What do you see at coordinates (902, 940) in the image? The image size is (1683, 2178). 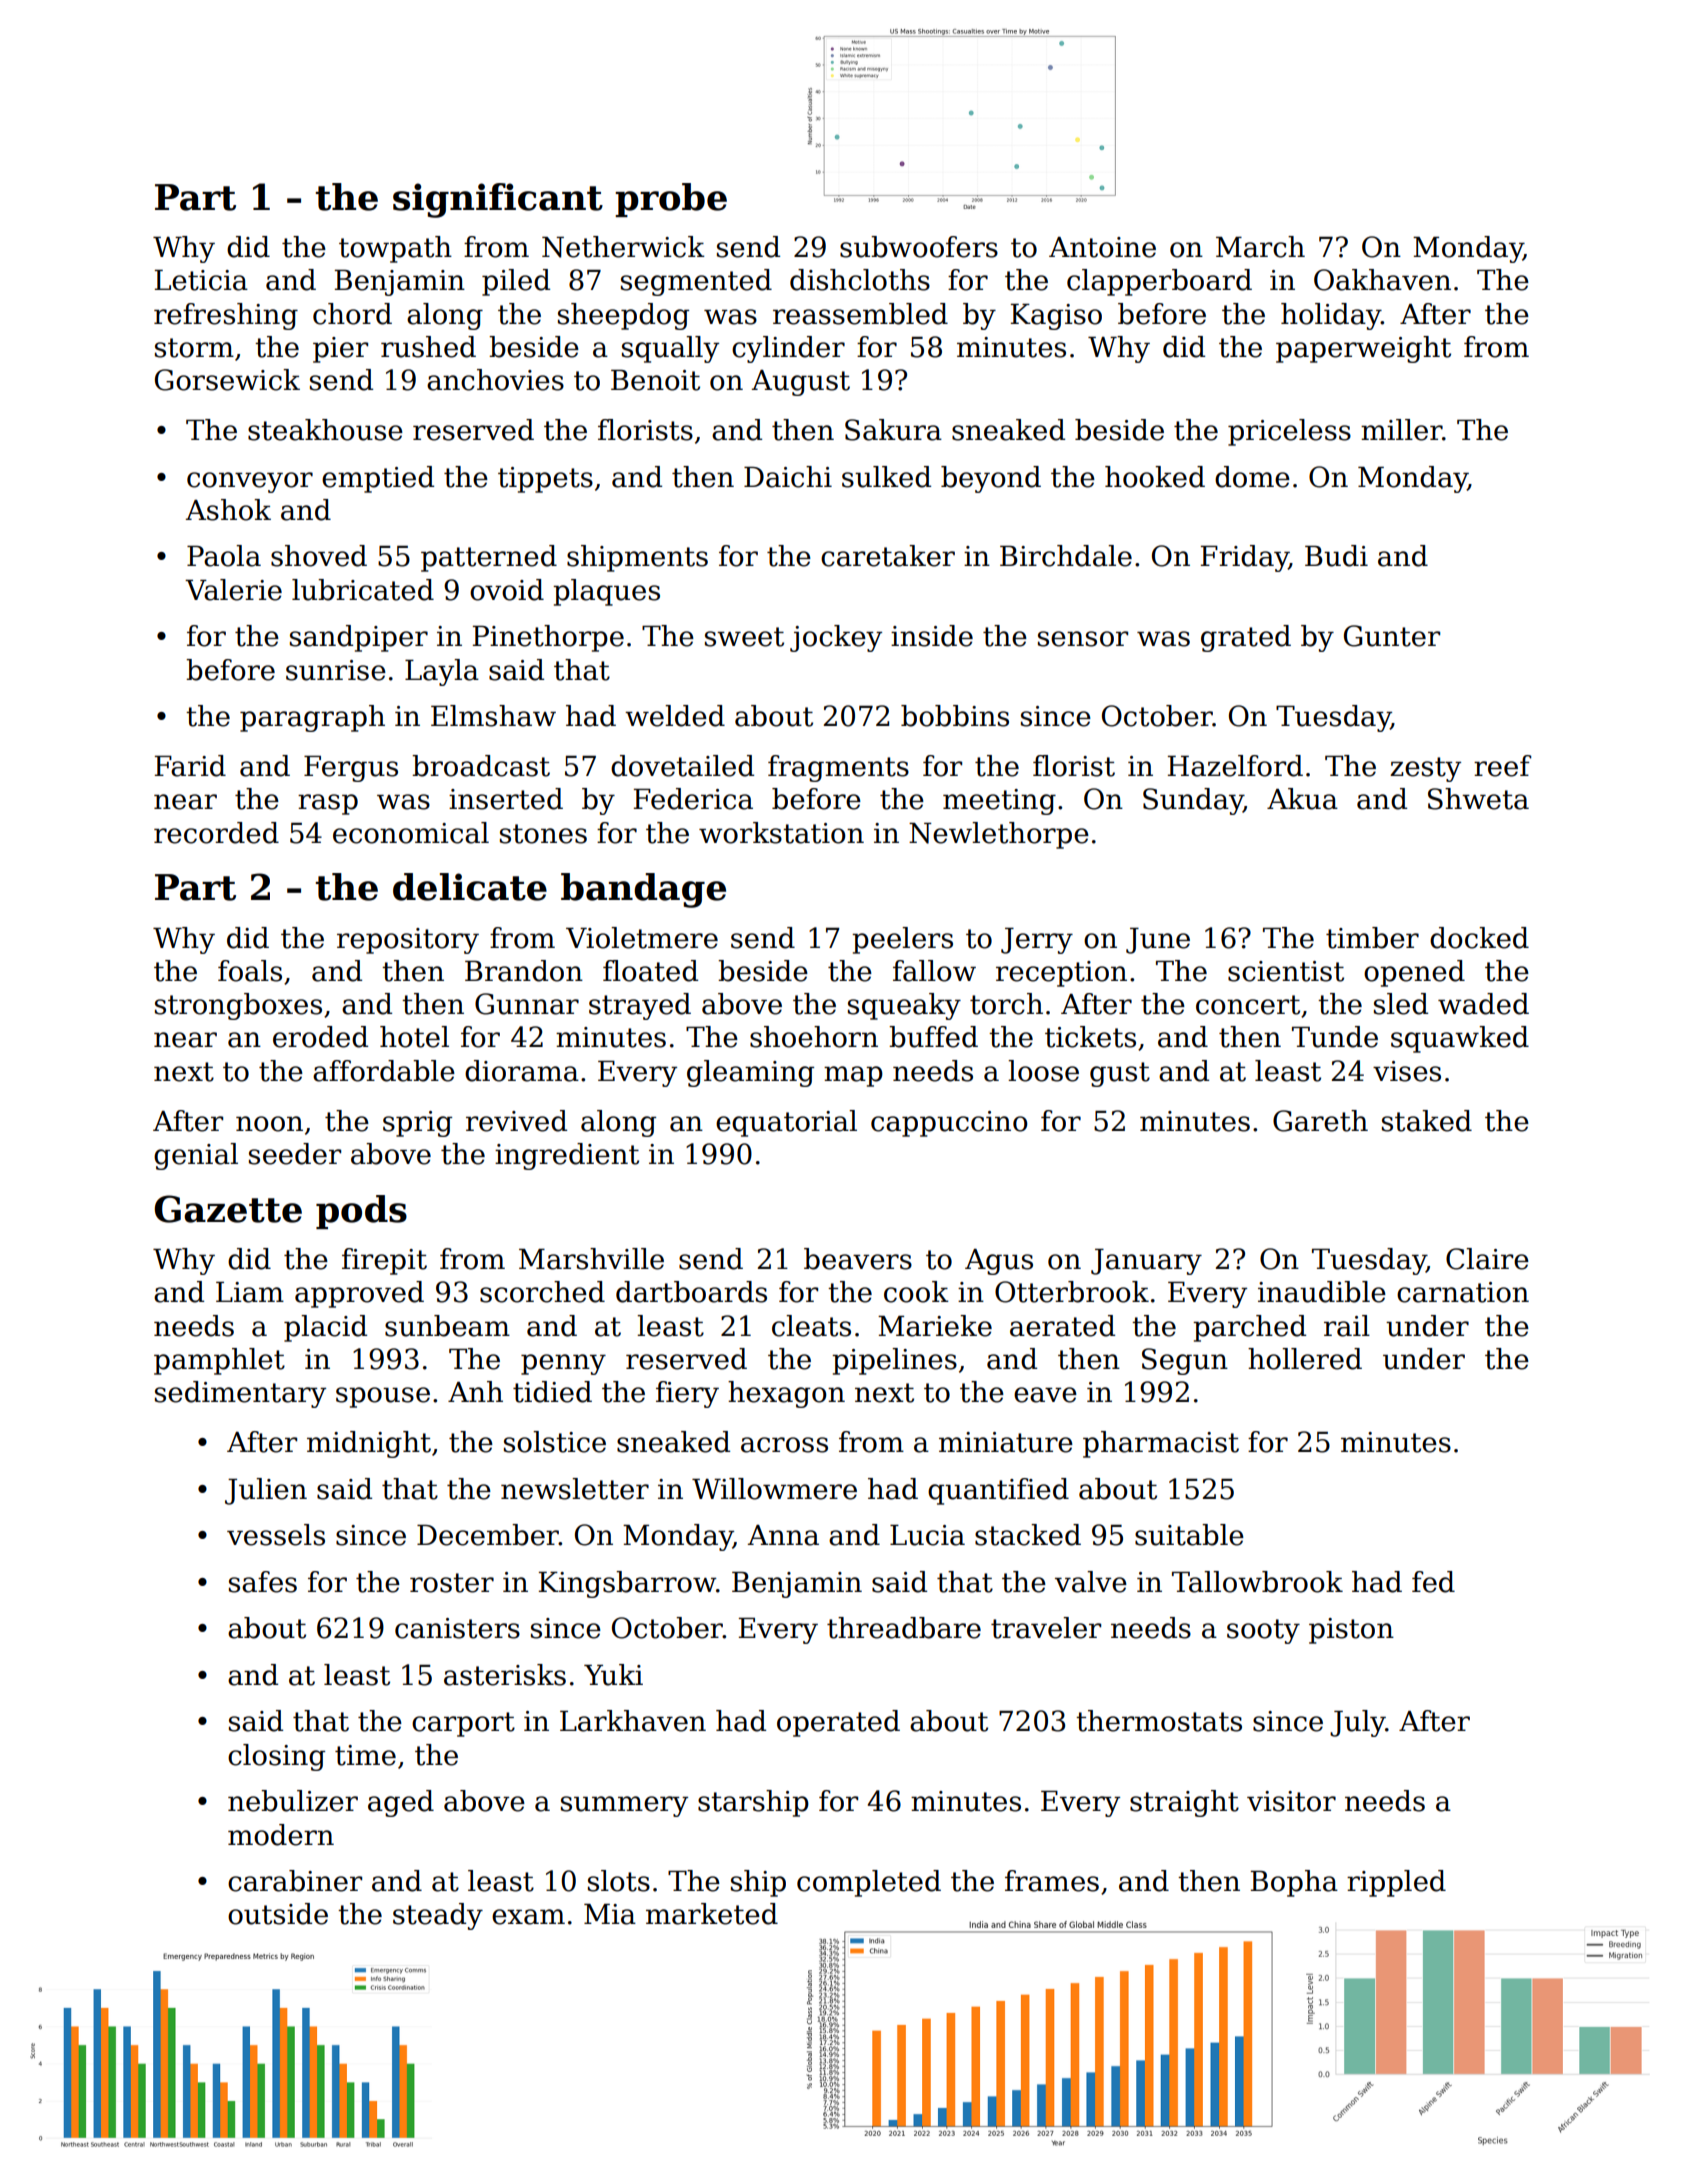 I see `peelers` at bounding box center [902, 940].
